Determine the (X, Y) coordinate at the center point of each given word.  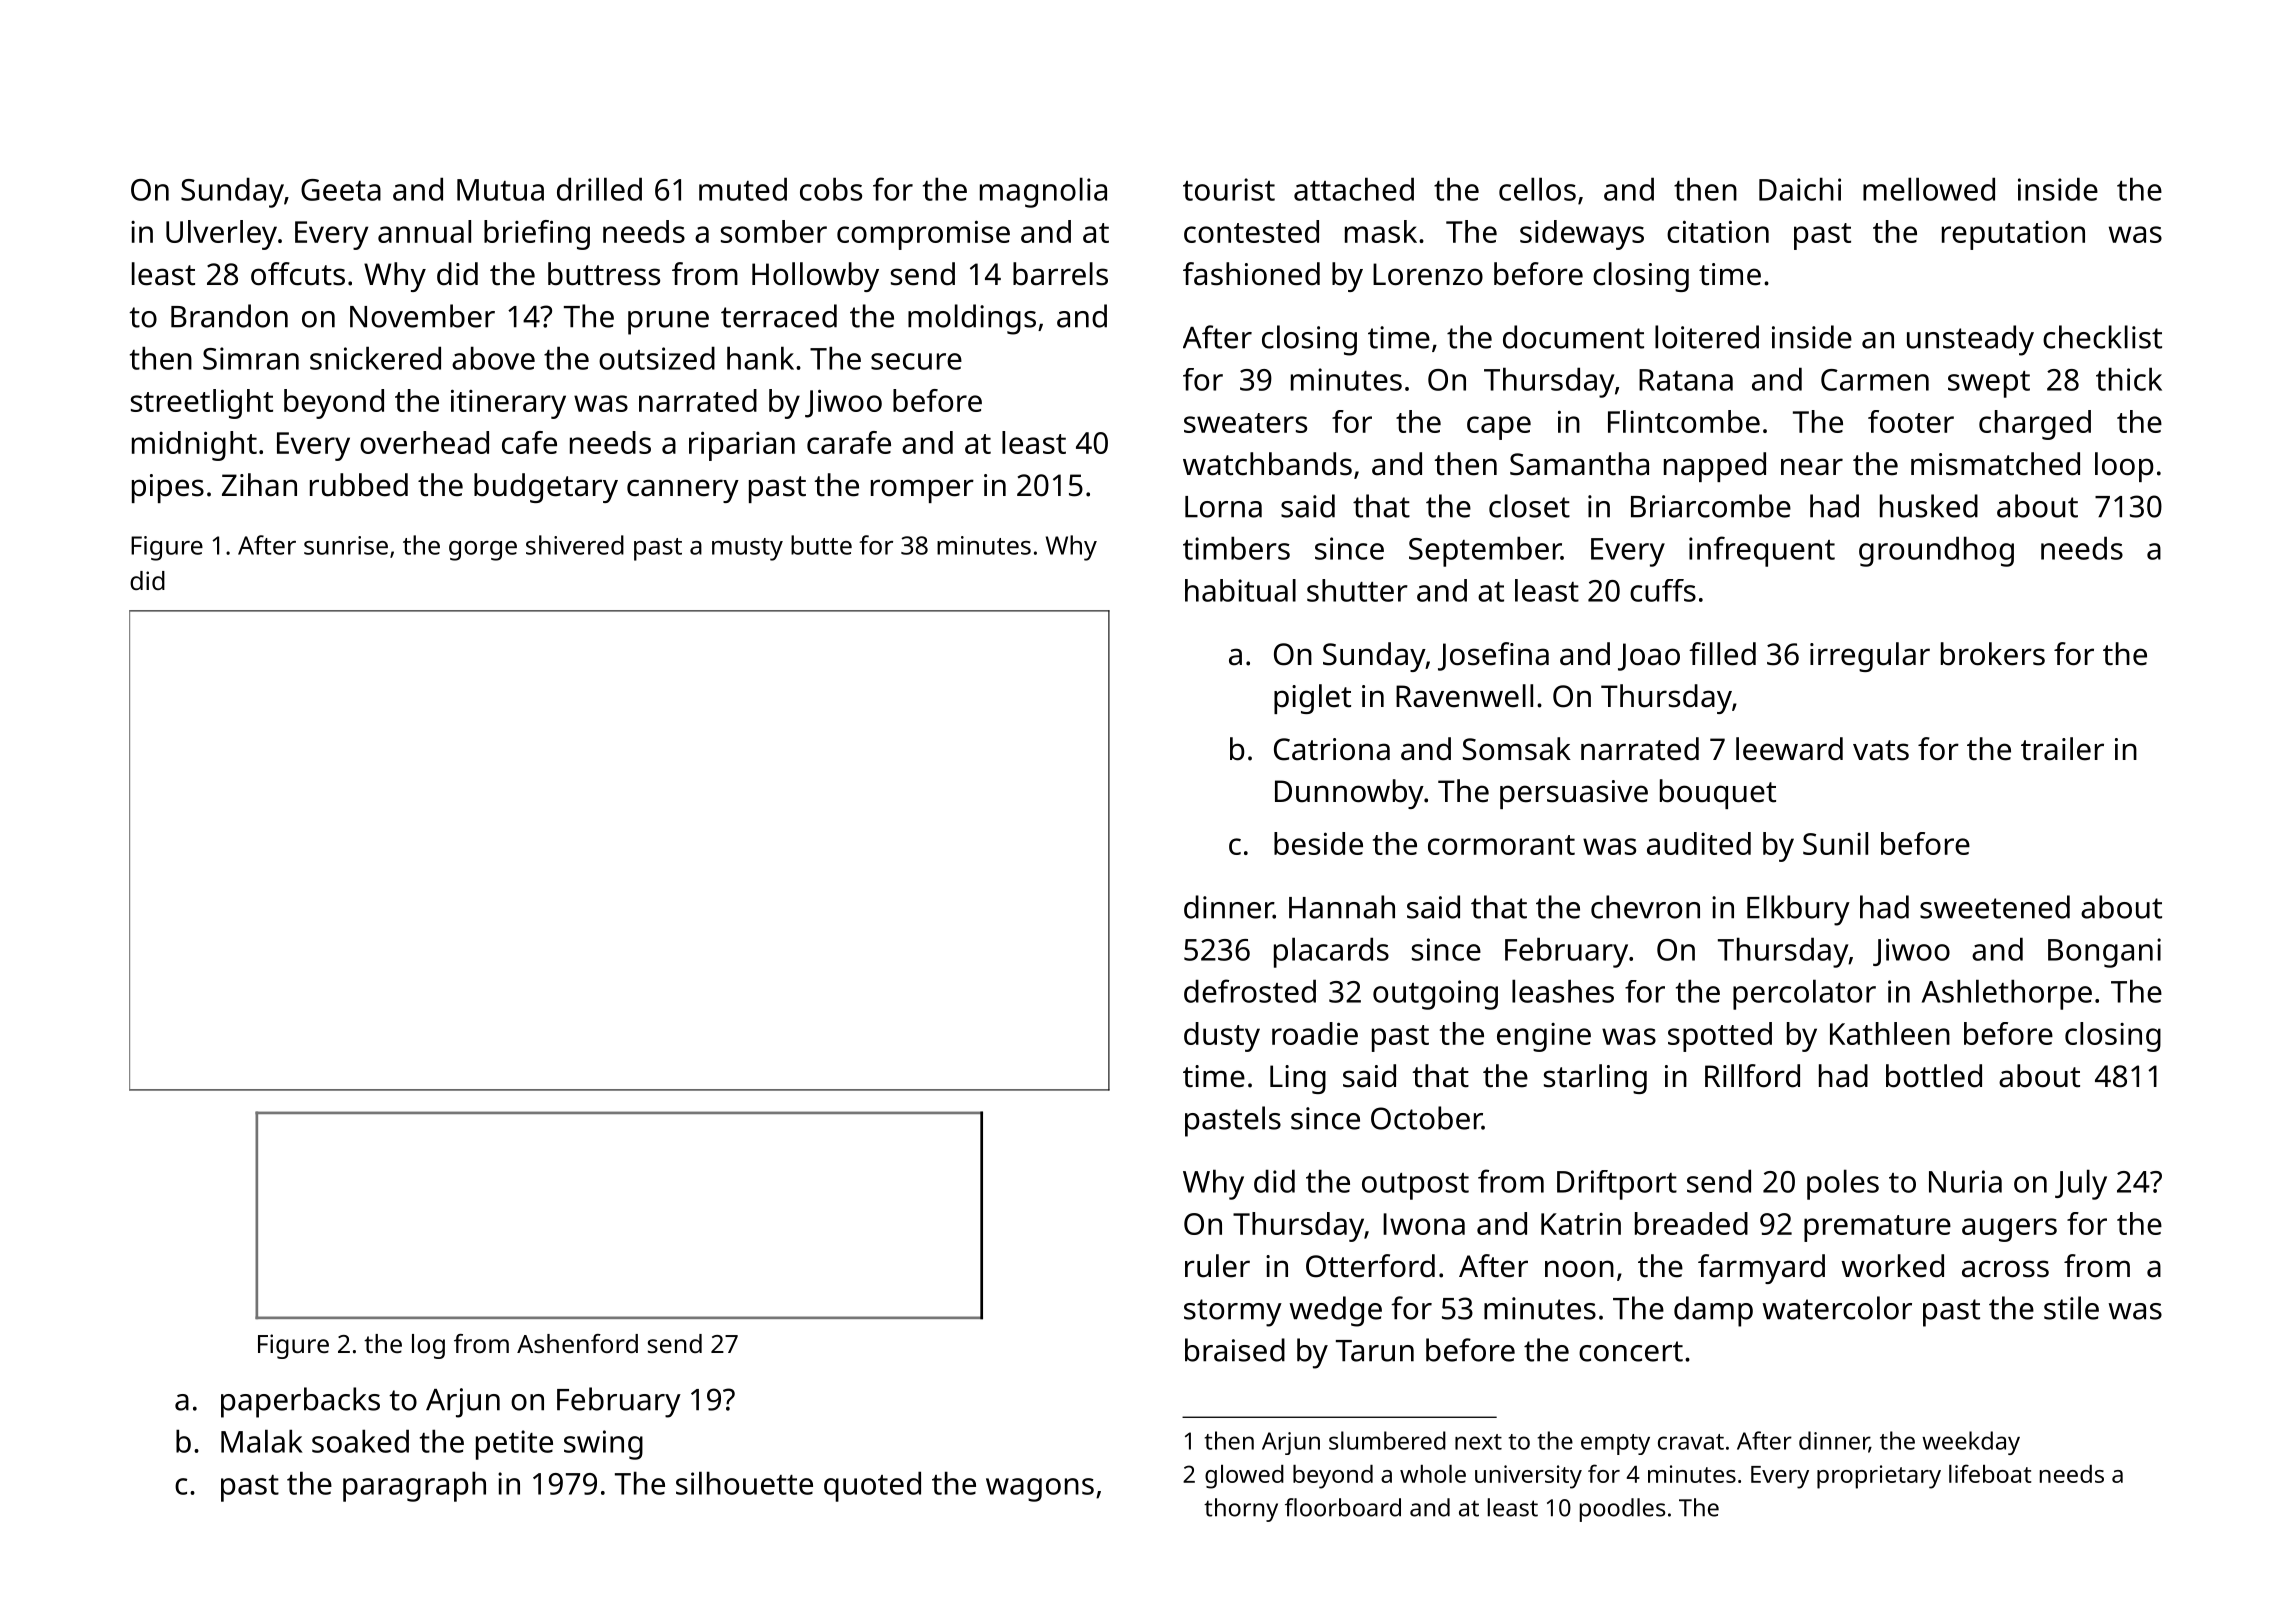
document (1573, 337)
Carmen (1875, 380)
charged (2035, 425)
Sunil (1835, 843)
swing (603, 1445)
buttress (604, 274)
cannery (683, 491)
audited (1699, 843)
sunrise (346, 545)
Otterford (1370, 1266)
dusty (1222, 1037)
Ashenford (577, 1343)
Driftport (1617, 1185)
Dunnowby (1349, 794)
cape (1499, 428)
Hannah (1342, 907)
